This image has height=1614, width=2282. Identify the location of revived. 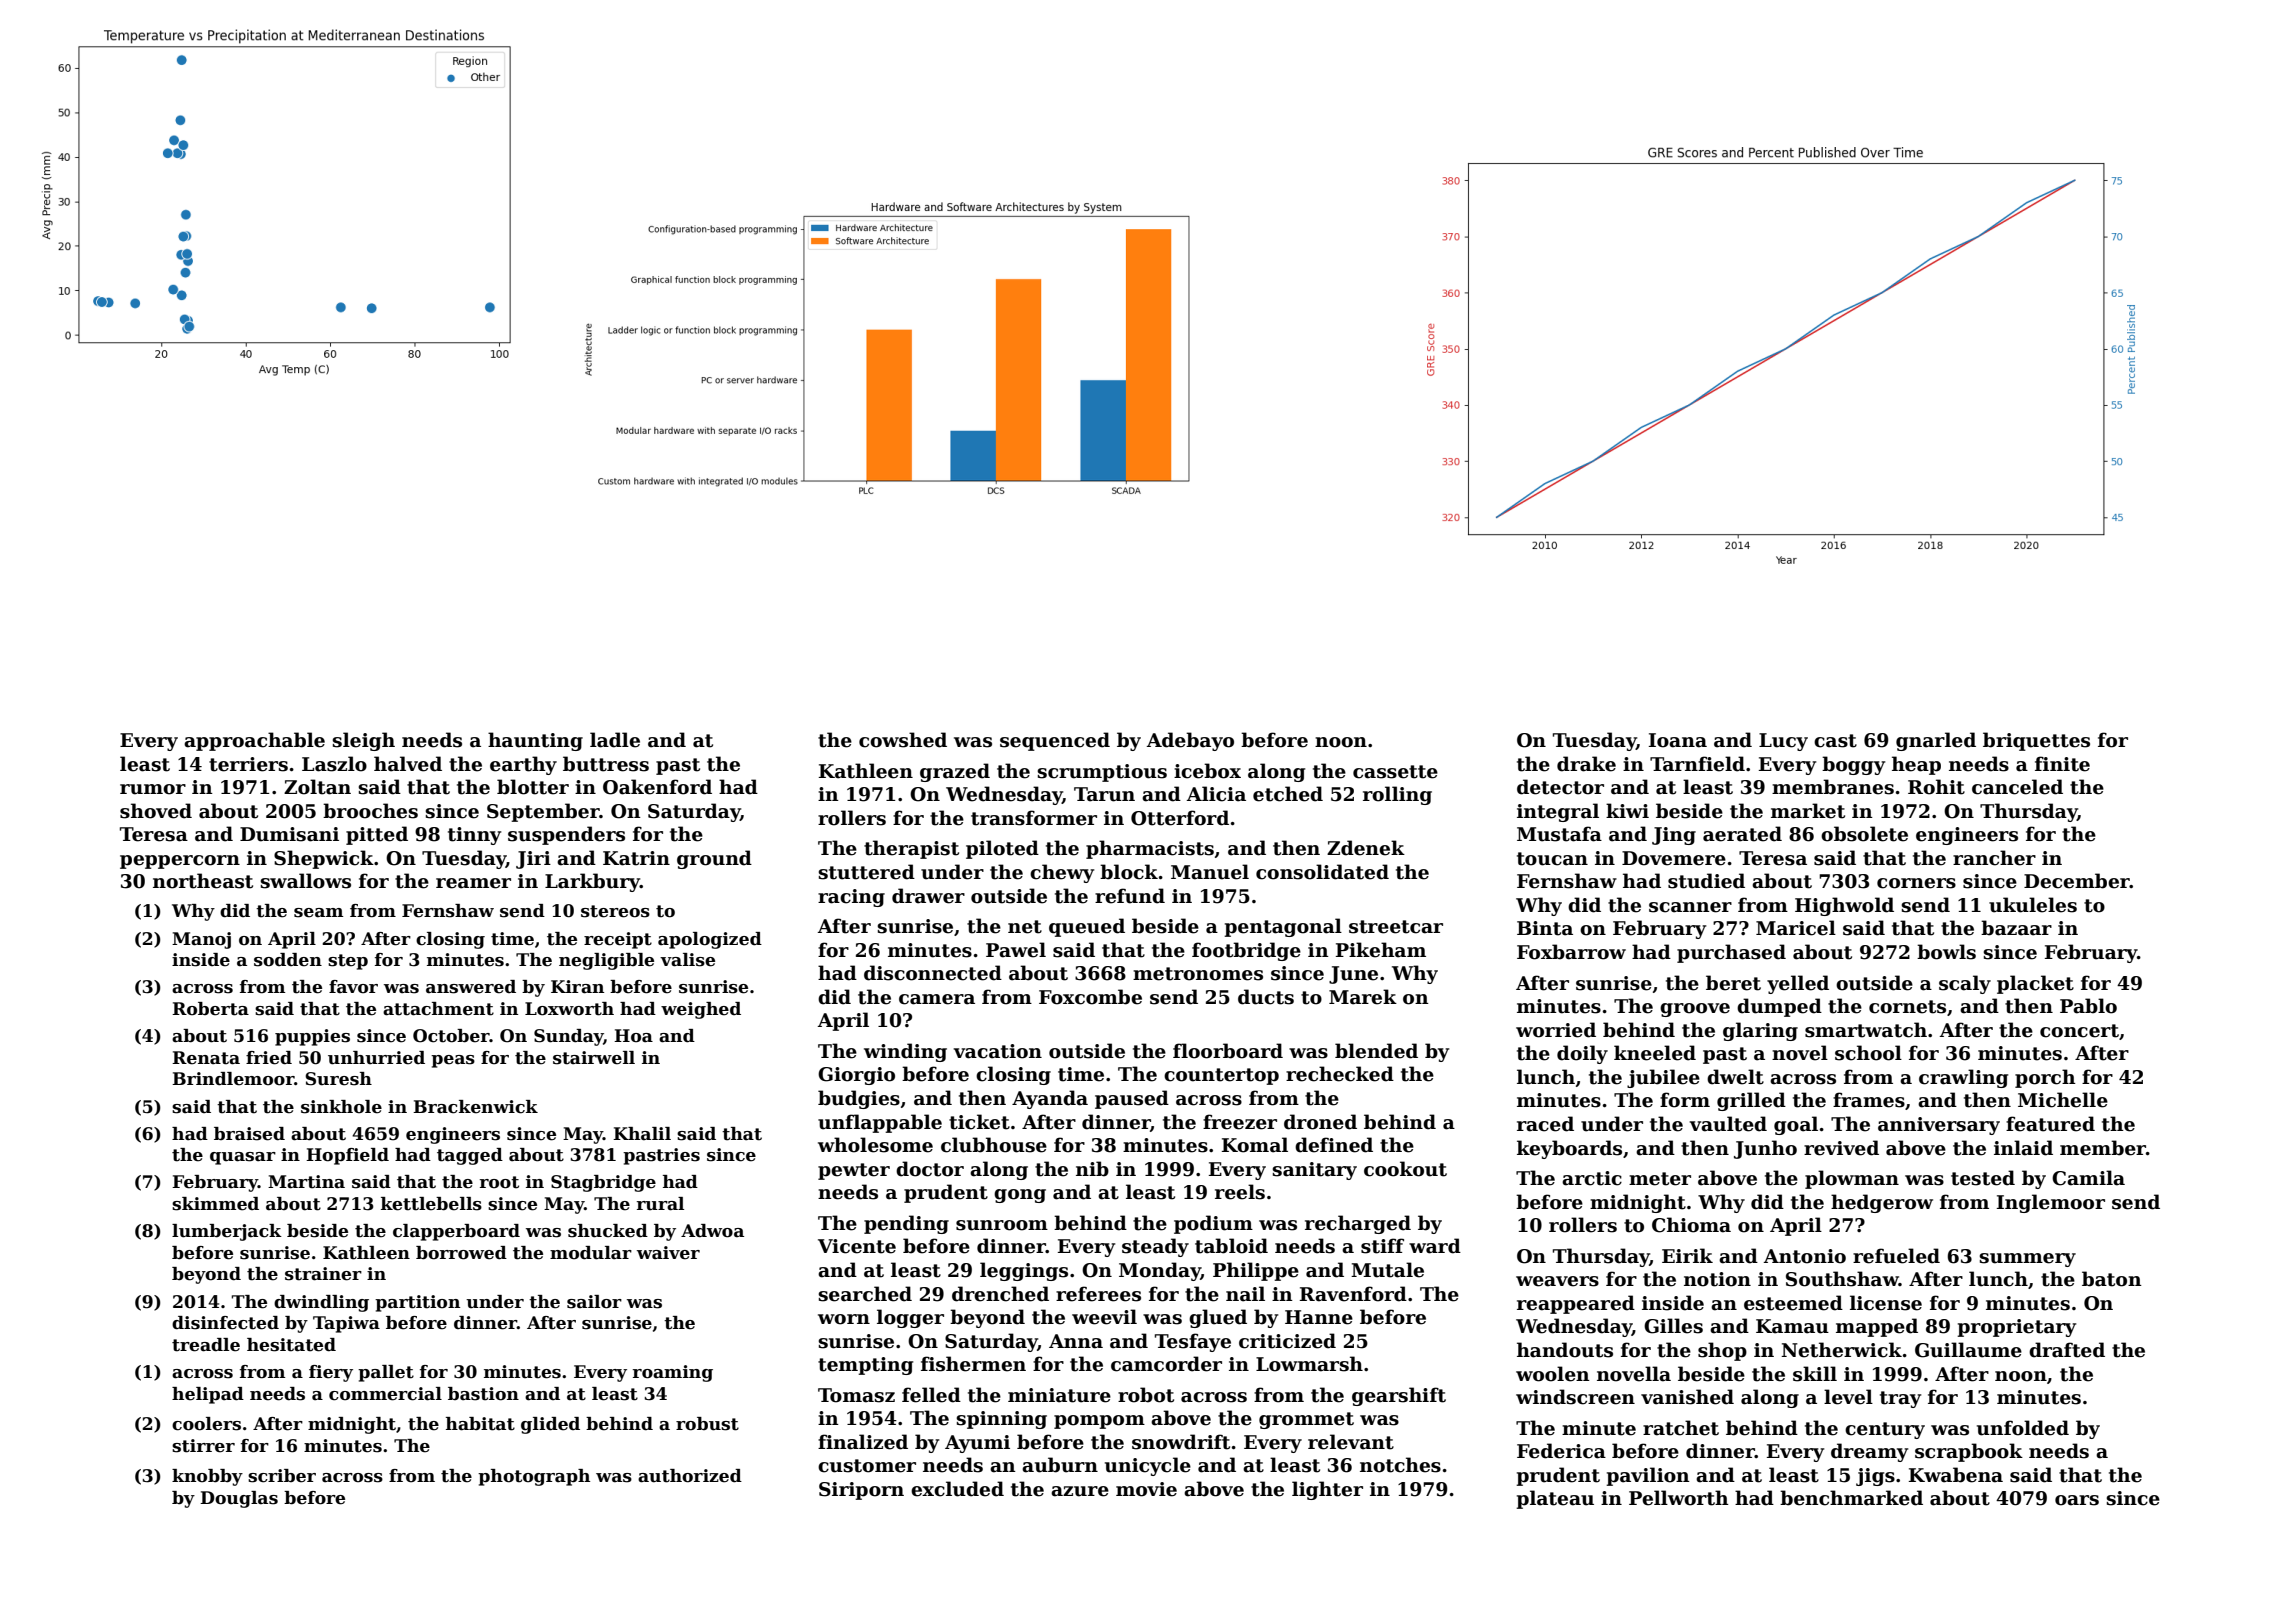
(1841, 1148).
